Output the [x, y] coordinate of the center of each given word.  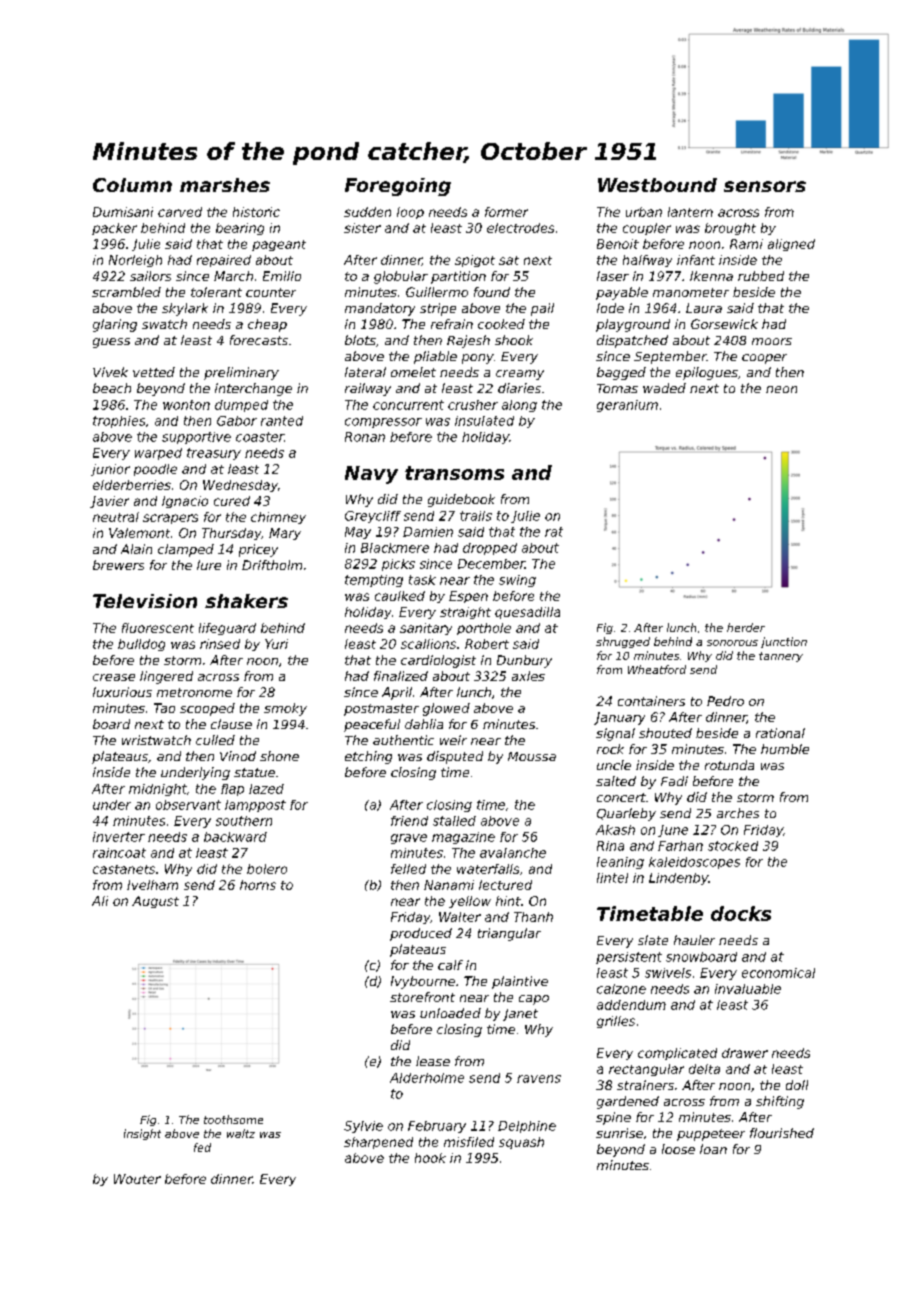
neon [781, 389]
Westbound [657, 185]
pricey [258, 550]
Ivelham [152, 885]
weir [453, 740]
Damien [428, 532]
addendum [631, 1005]
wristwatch [156, 740]
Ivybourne [423, 982]
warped [158, 454]
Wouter [137, 1179]
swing [517, 581]
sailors [150, 276]
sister [362, 228]
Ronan [365, 437]
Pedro [725, 701]
